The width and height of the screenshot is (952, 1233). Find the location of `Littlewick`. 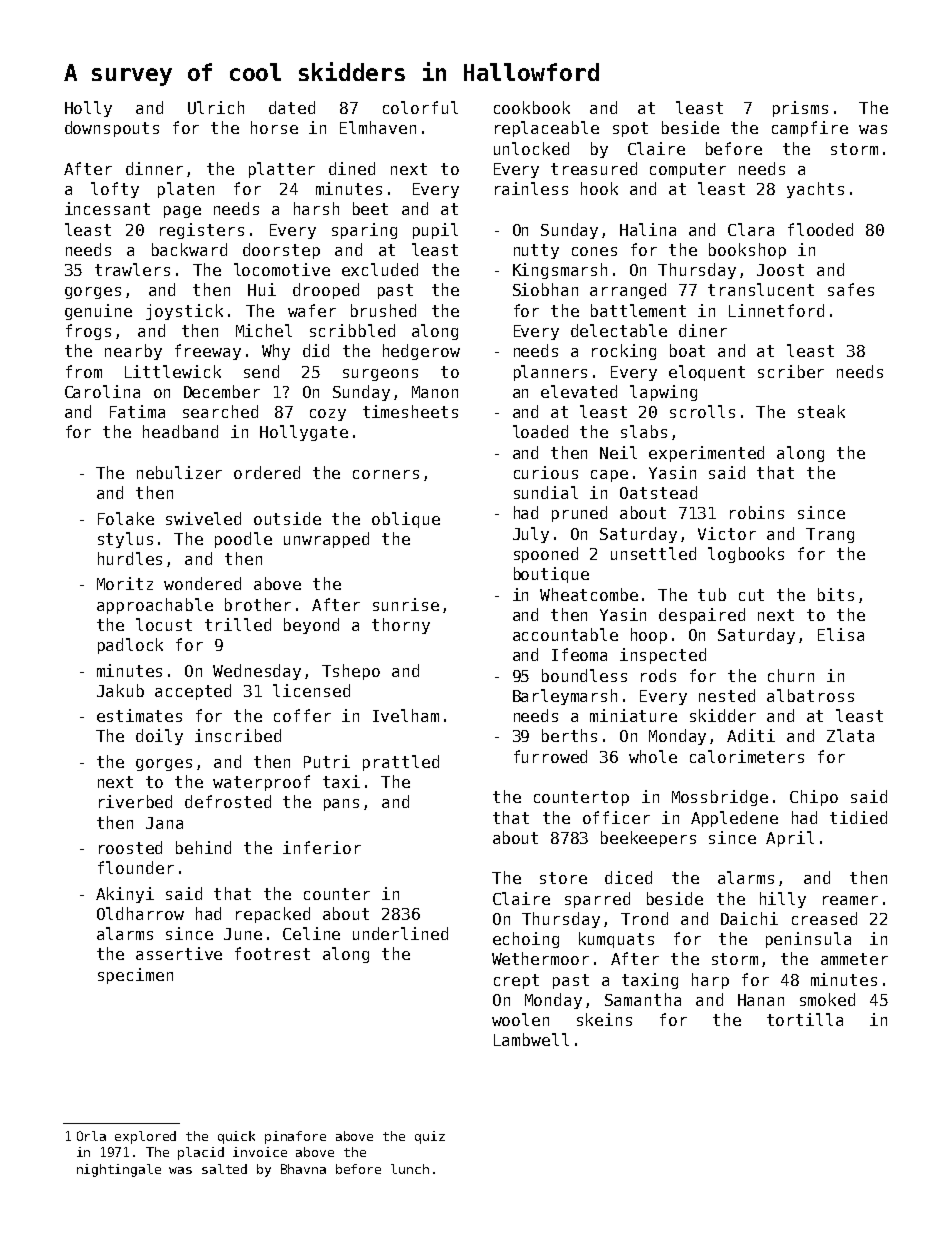

Littlewick is located at coordinates (173, 371).
